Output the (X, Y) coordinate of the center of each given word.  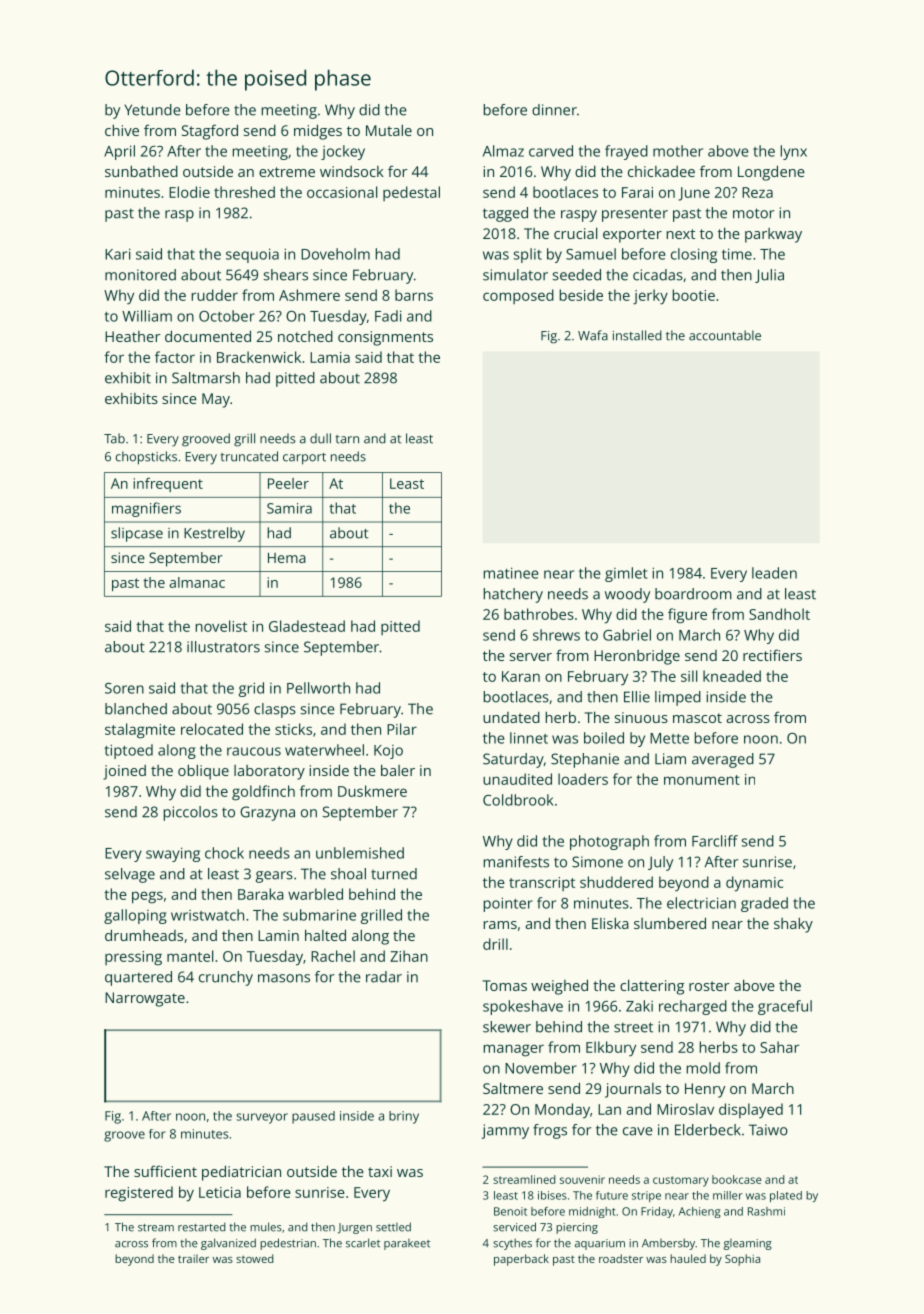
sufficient (165, 1171)
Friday (657, 1212)
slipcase (137, 534)
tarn (347, 439)
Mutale (389, 130)
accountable (725, 335)
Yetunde (152, 110)
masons (284, 978)
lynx (794, 152)
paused (313, 1117)
